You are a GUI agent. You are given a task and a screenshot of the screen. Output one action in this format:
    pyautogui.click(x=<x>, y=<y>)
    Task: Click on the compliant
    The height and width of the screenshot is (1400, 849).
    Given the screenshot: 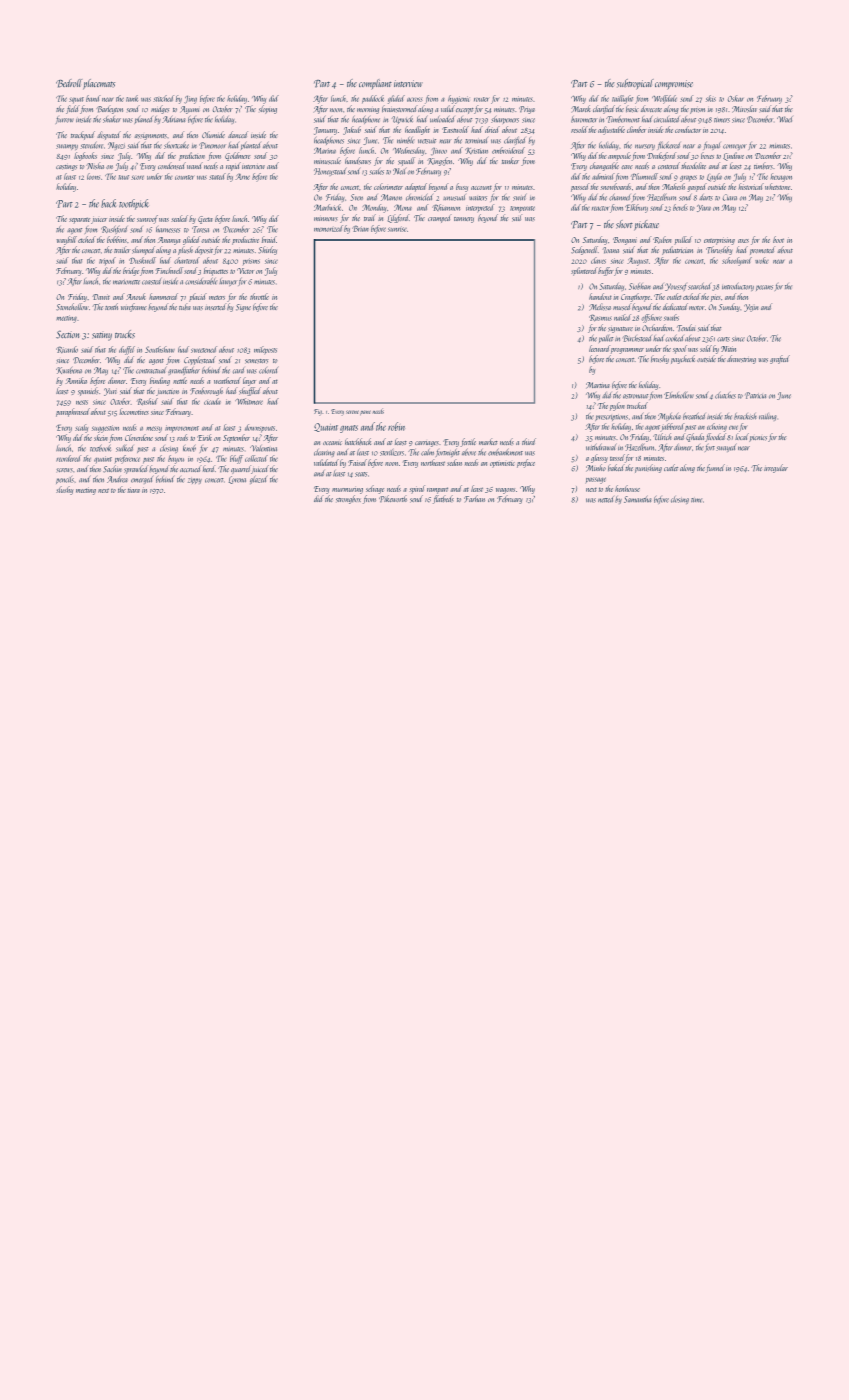 What is the action you would take?
    pyautogui.click(x=375, y=84)
